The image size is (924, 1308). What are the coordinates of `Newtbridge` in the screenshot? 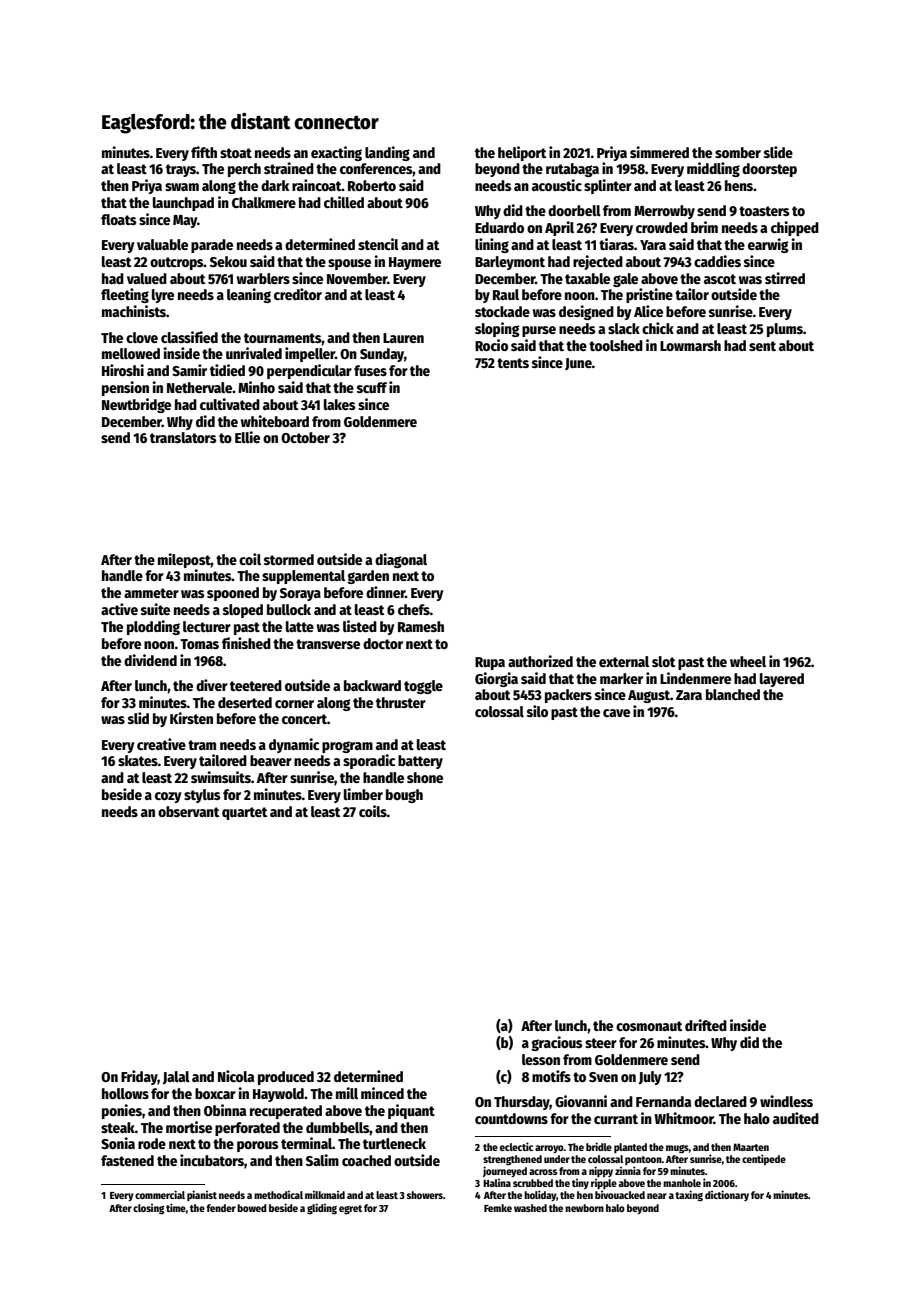 It's located at (136, 405).
